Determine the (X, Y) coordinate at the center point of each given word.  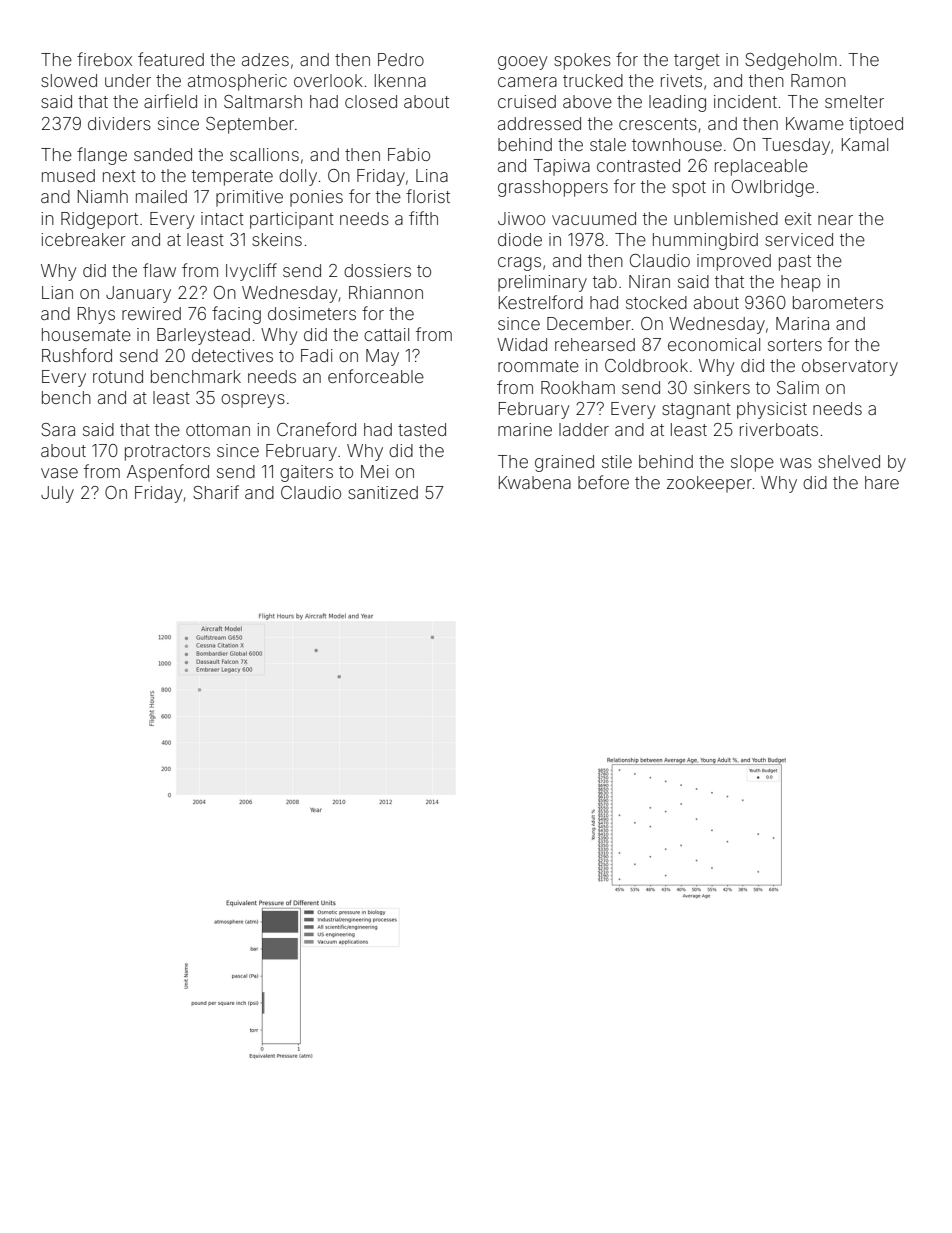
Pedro (401, 59)
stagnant (696, 411)
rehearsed (595, 344)
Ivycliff (251, 272)
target (697, 62)
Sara (58, 429)
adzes (265, 59)
